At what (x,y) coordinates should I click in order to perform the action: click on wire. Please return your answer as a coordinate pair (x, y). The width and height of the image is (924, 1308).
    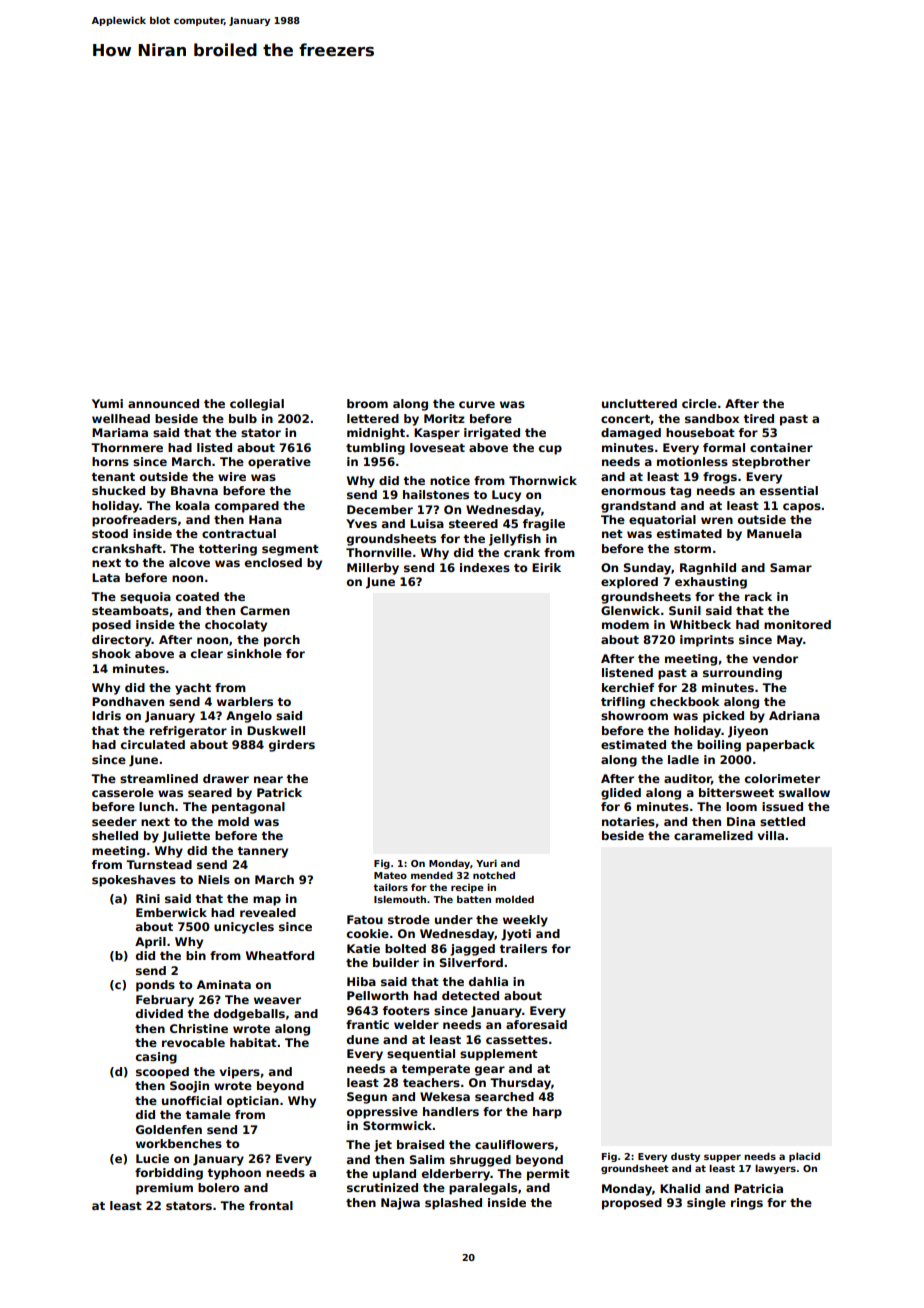
    Looking at the image, I should click on (232, 476).
